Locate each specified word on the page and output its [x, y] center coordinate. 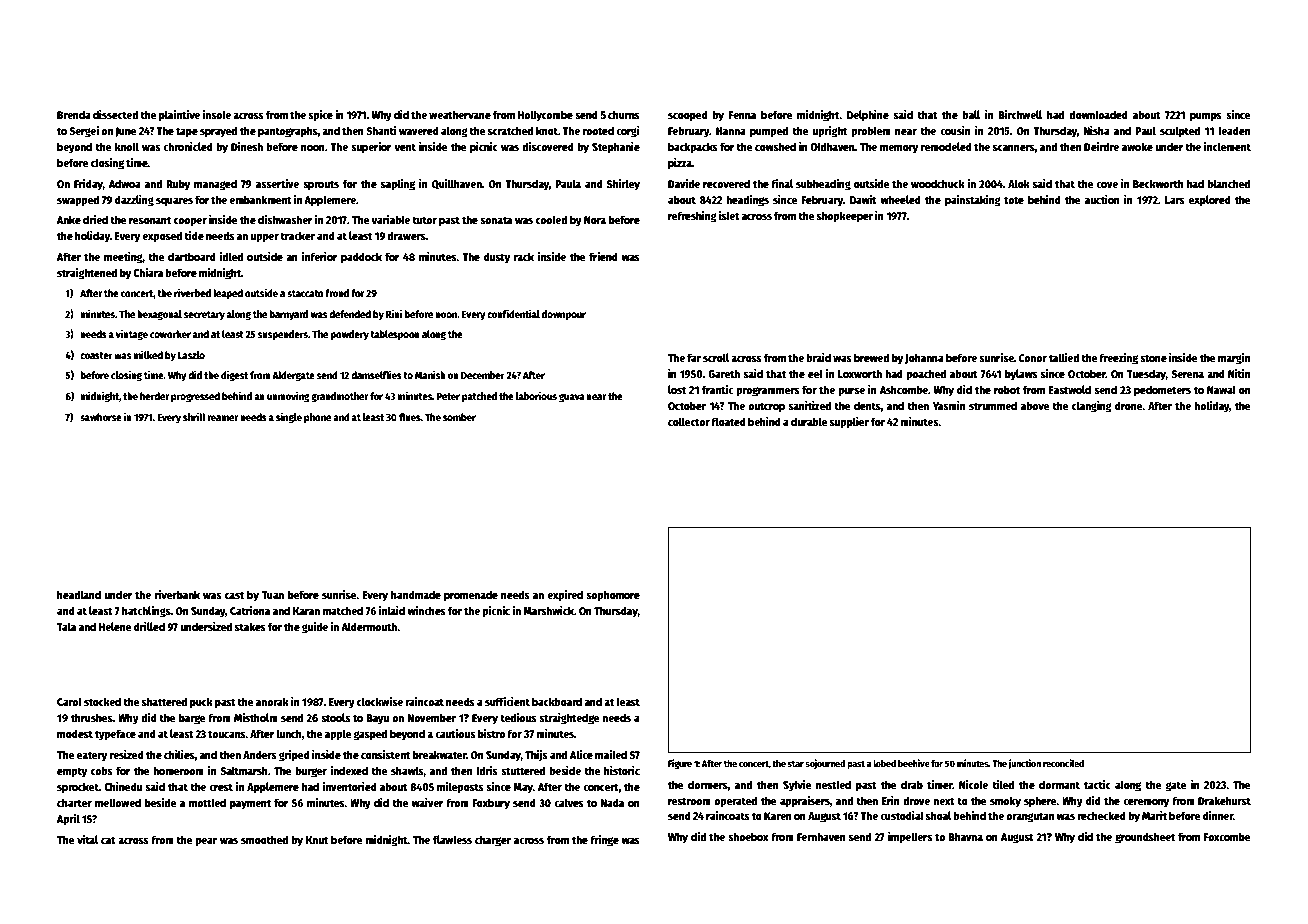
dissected [115, 114]
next [944, 801]
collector [689, 421]
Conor [1033, 358]
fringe [604, 841]
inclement [1227, 146]
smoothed [264, 839]
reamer [222, 418]
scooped [688, 116]
